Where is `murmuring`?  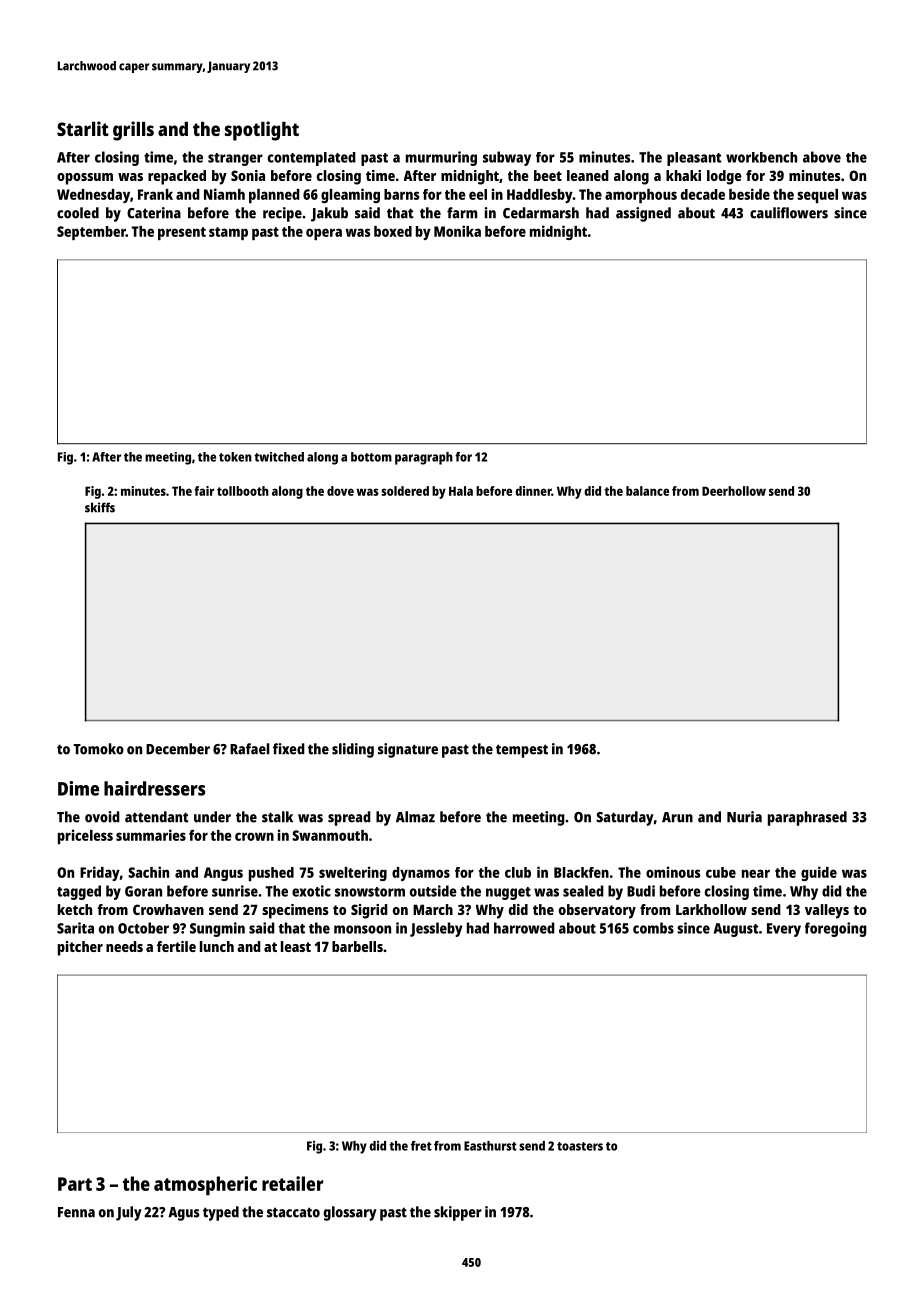
murmuring is located at coordinates (441, 158).
